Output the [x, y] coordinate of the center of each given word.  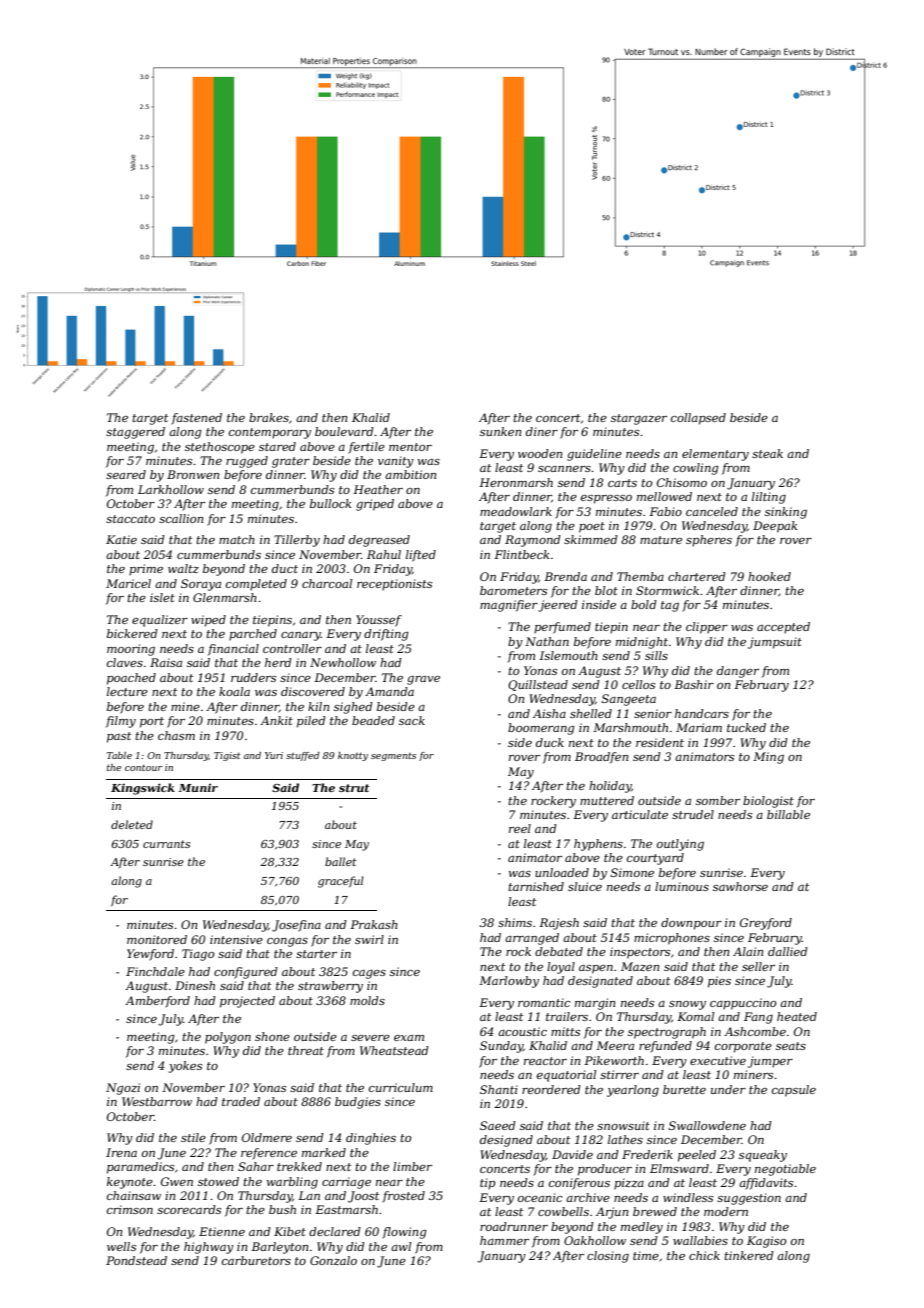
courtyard [655, 859]
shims [515, 922]
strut [354, 788]
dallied [788, 951]
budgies [358, 1103]
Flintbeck [521, 554]
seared [126, 474]
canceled [712, 511]
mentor [410, 447]
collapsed [698, 419]
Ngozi [123, 1089]
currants [166, 844]
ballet [341, 861]
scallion [181, 518]
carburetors [256, 1260]
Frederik [647, 1154]
